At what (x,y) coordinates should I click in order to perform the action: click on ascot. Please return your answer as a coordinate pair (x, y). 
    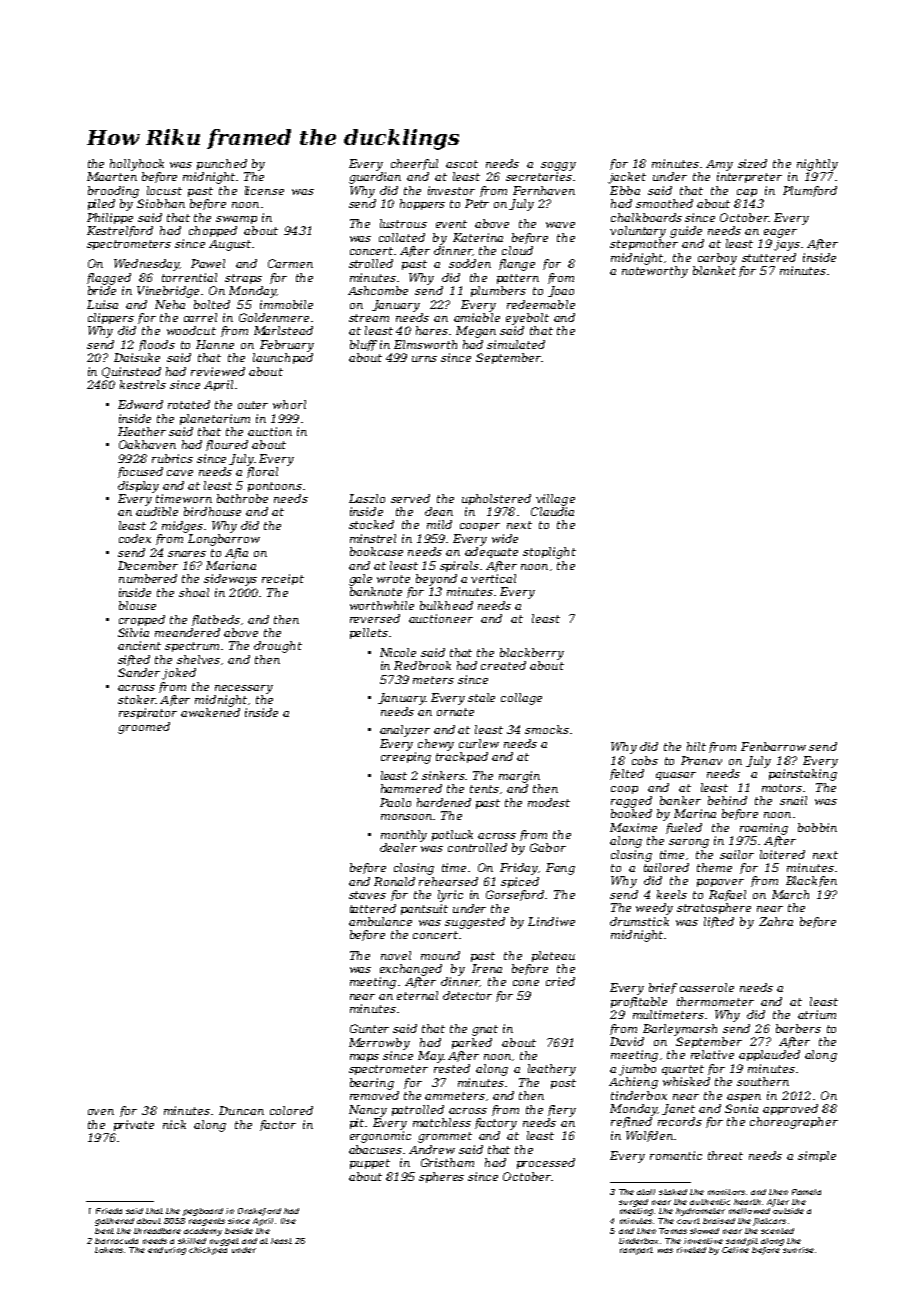
    Looking at the image, I should click on (462, 164).
